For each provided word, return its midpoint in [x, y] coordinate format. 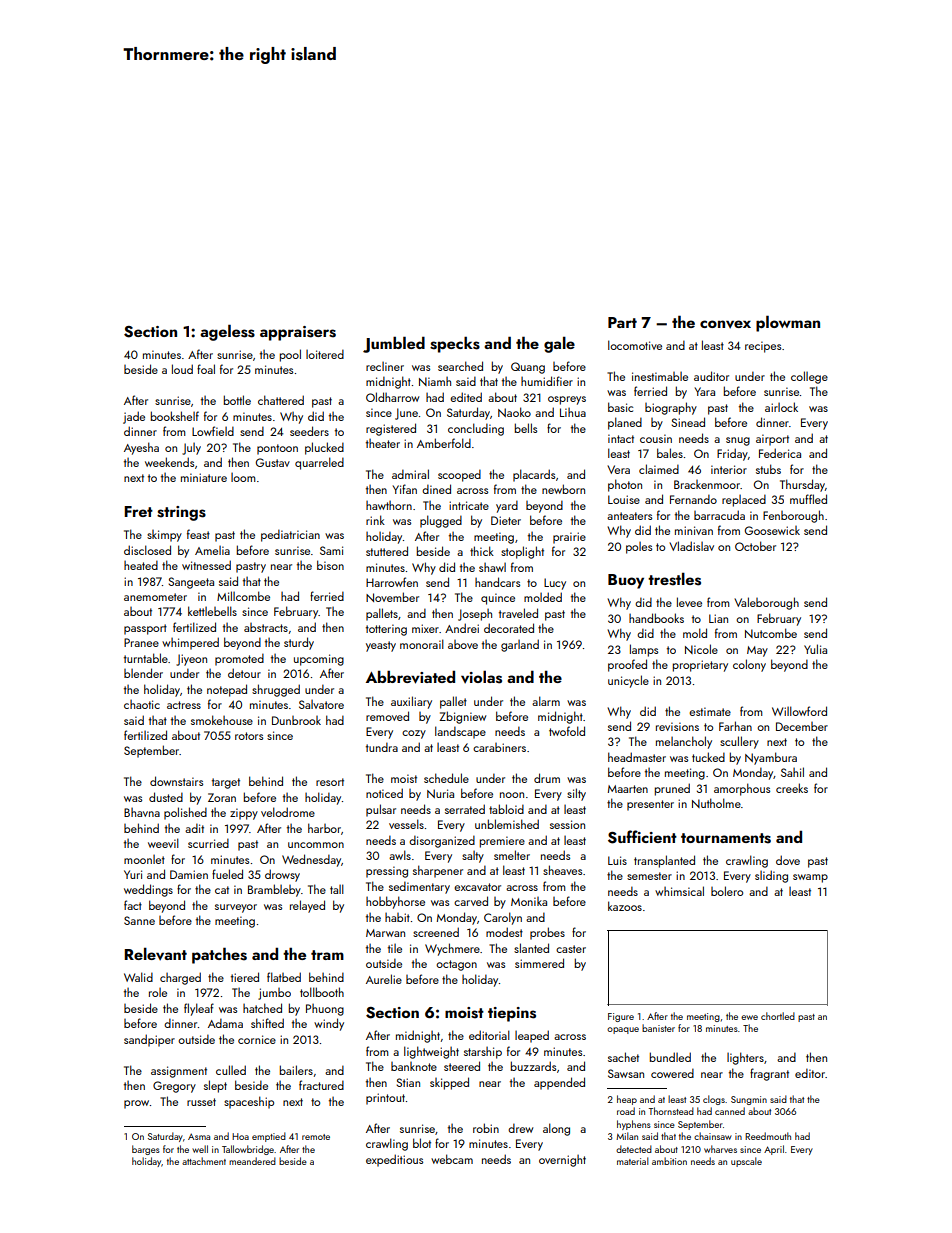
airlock [781, 407]
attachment [204, 1161]
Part [622, 322]
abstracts [266, 627]
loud [182, 369]
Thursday [802, 485]
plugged [441, 521]
